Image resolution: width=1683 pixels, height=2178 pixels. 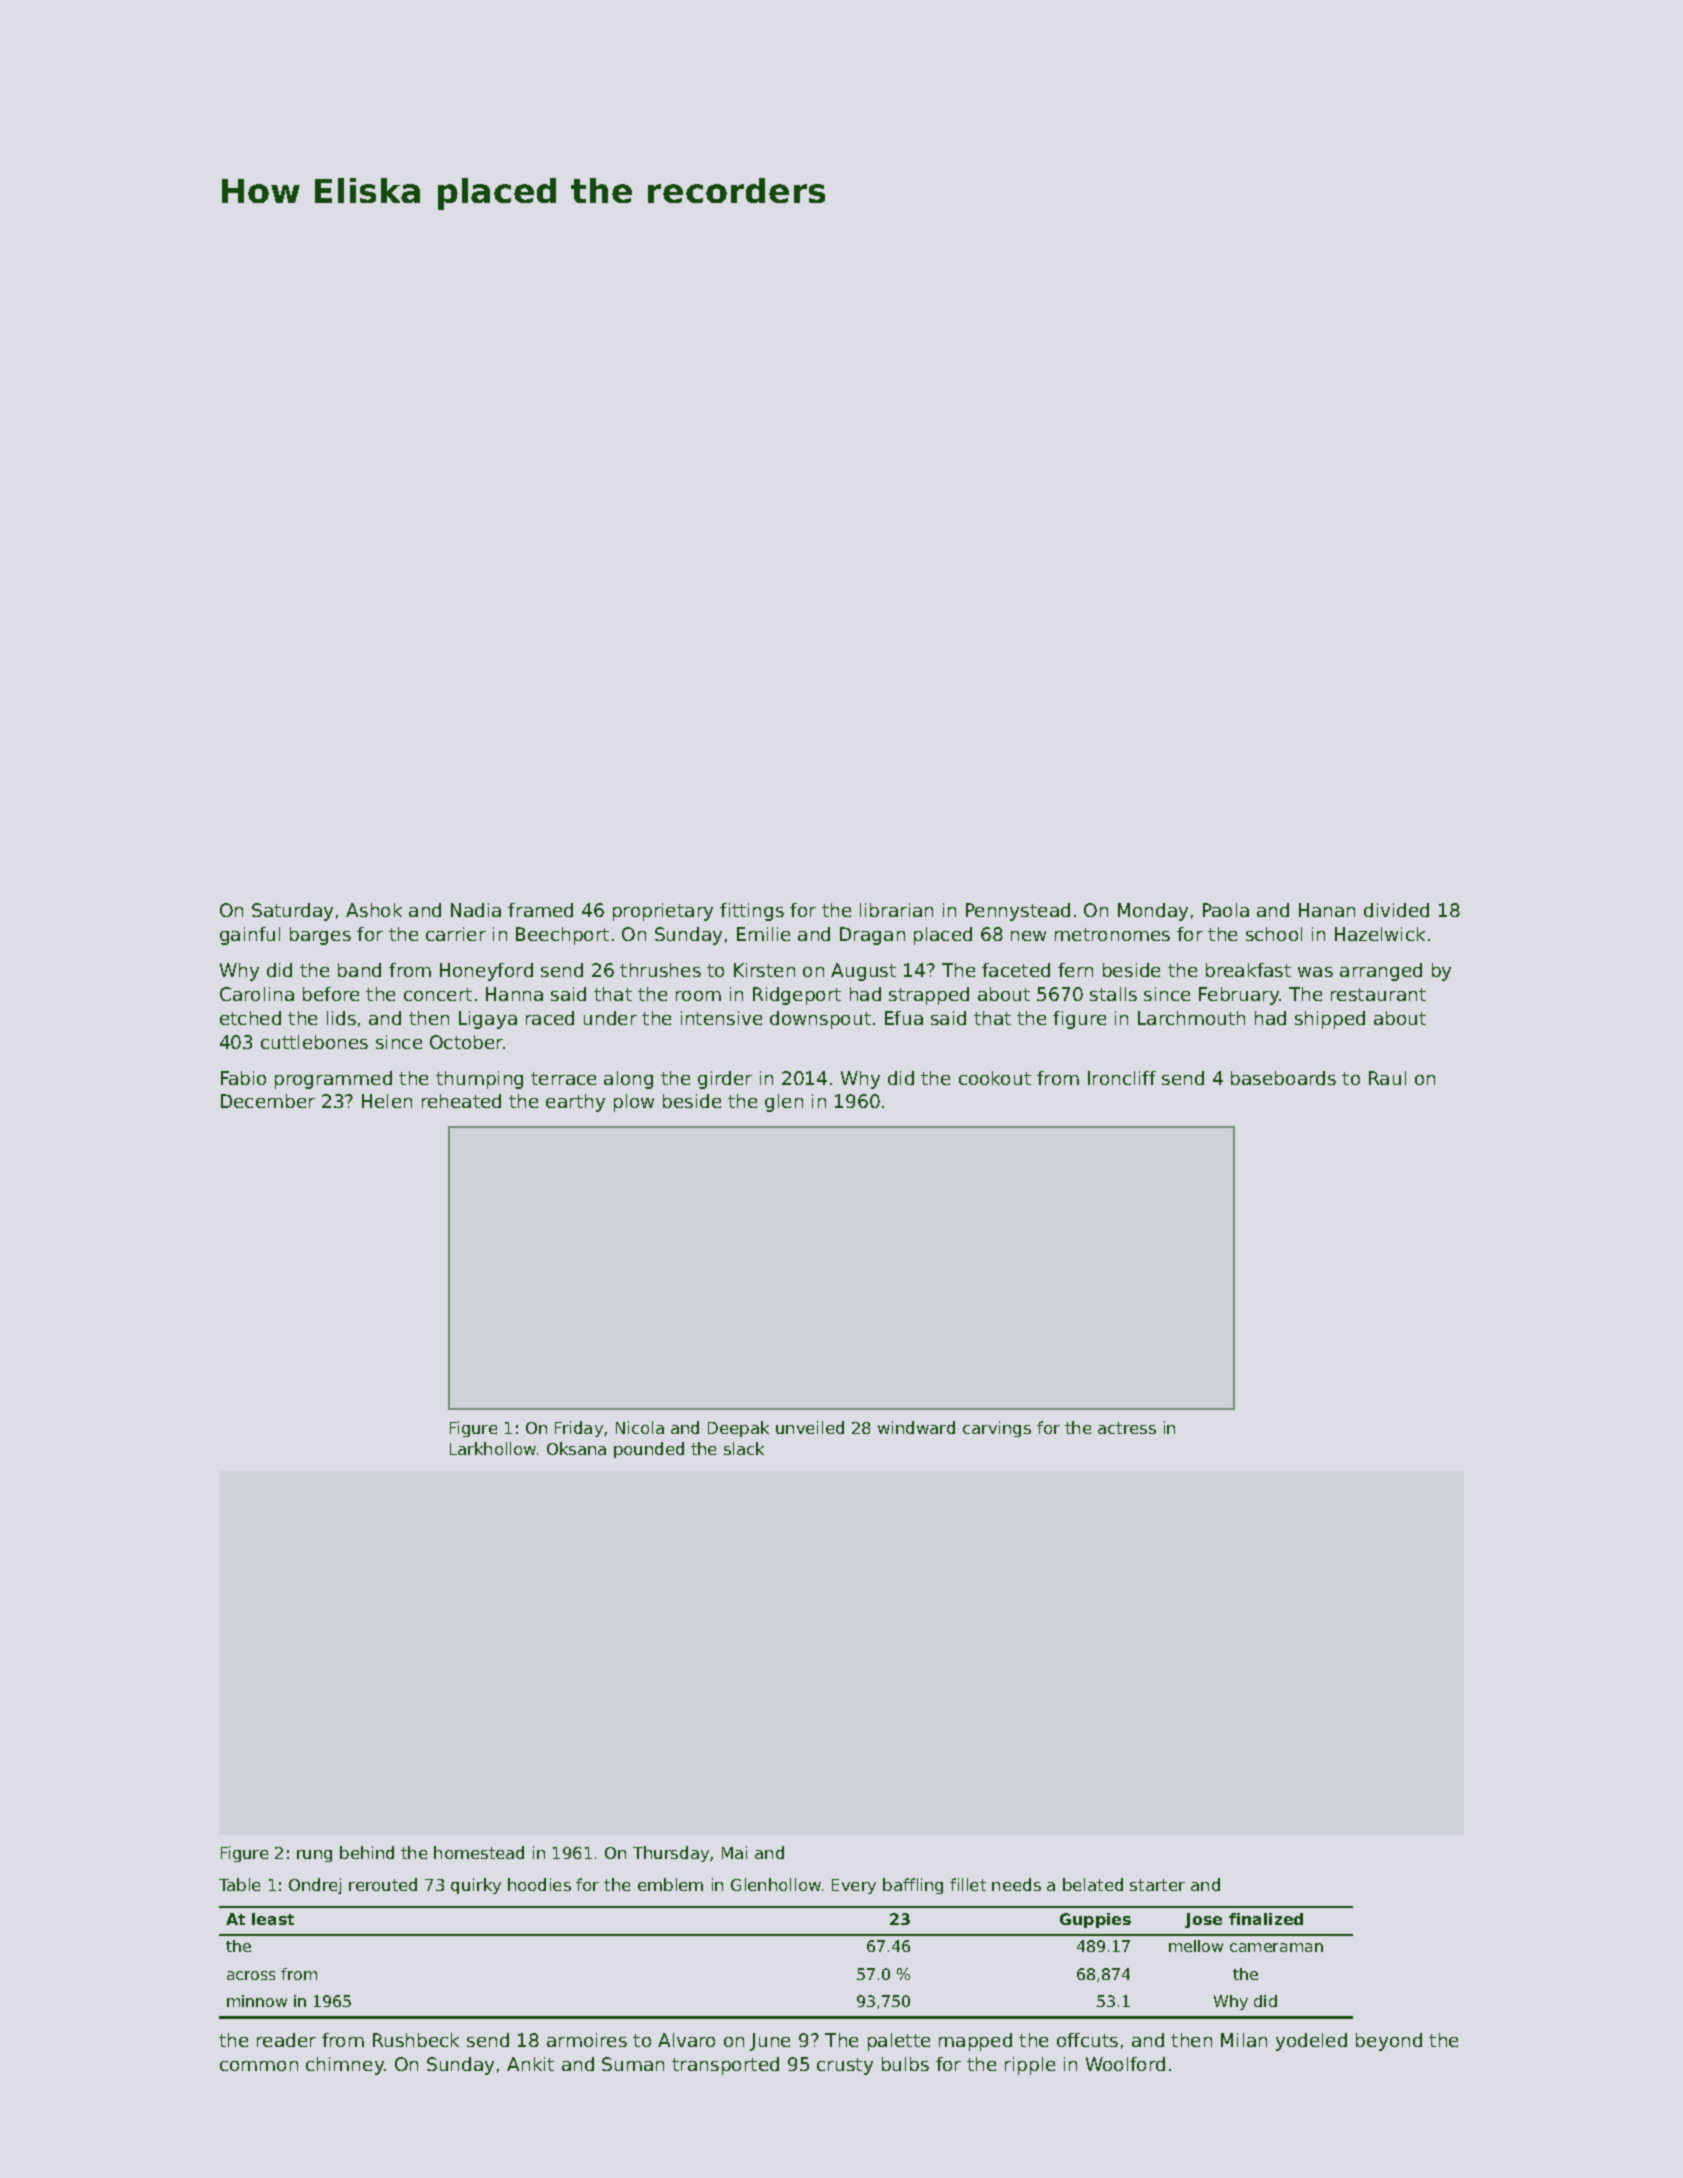 What do you see at coordinates (314, 1856) in the page?
I see `rung` at bounding box center [314, 1856].
